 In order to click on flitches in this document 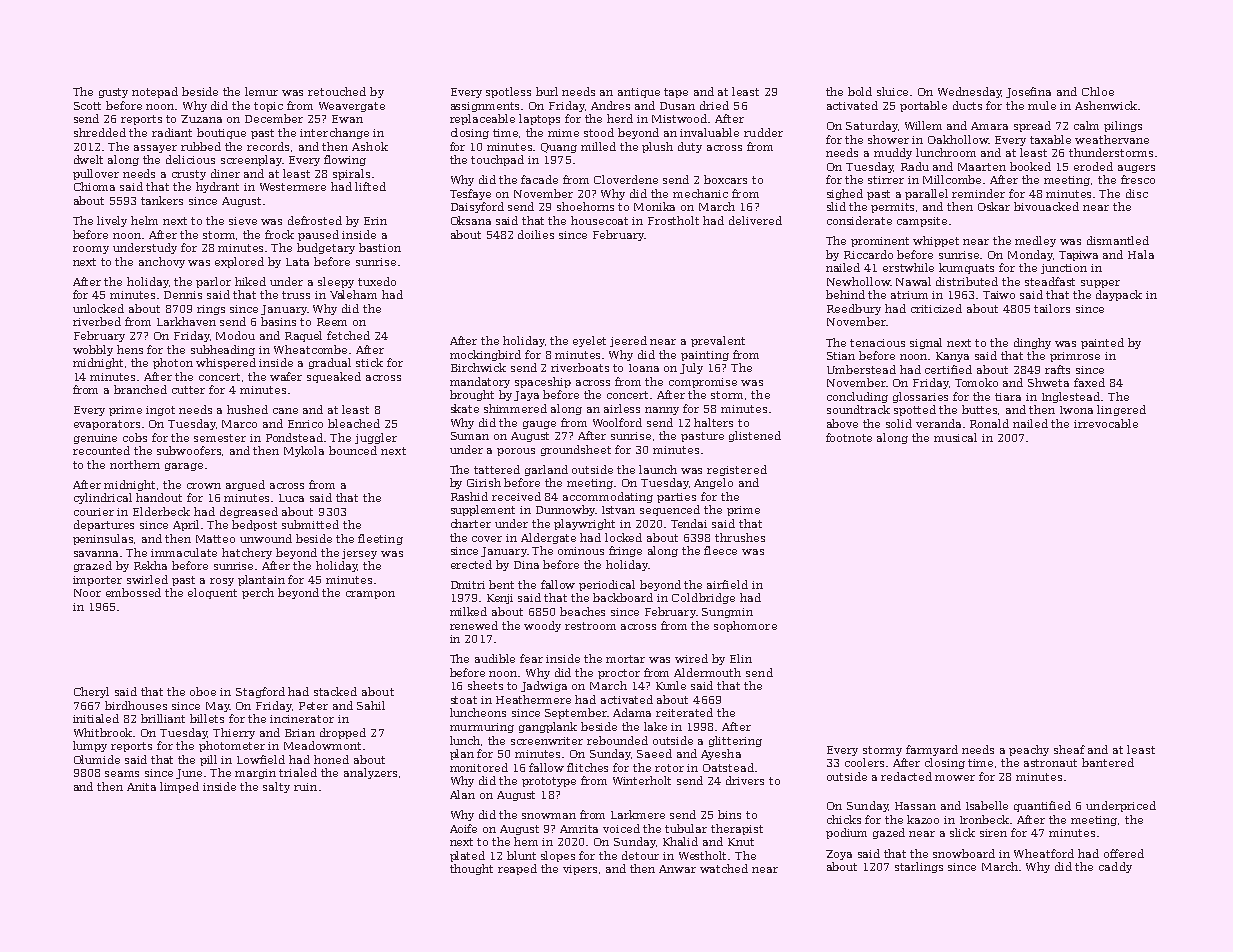, I will do `click(587, 767)`.
